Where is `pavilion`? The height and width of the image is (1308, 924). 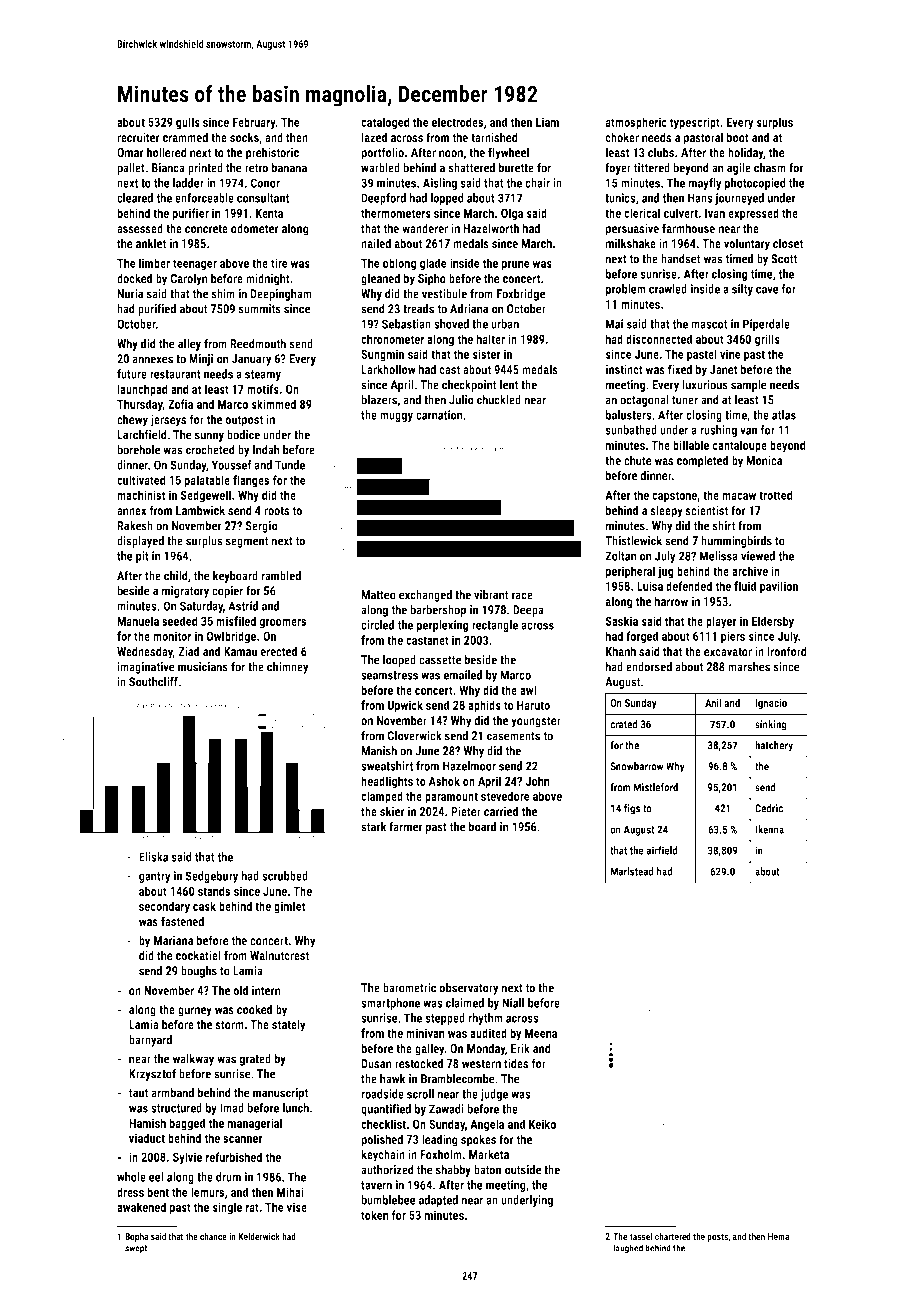
pavilion is located at coordinates (779, 587).
